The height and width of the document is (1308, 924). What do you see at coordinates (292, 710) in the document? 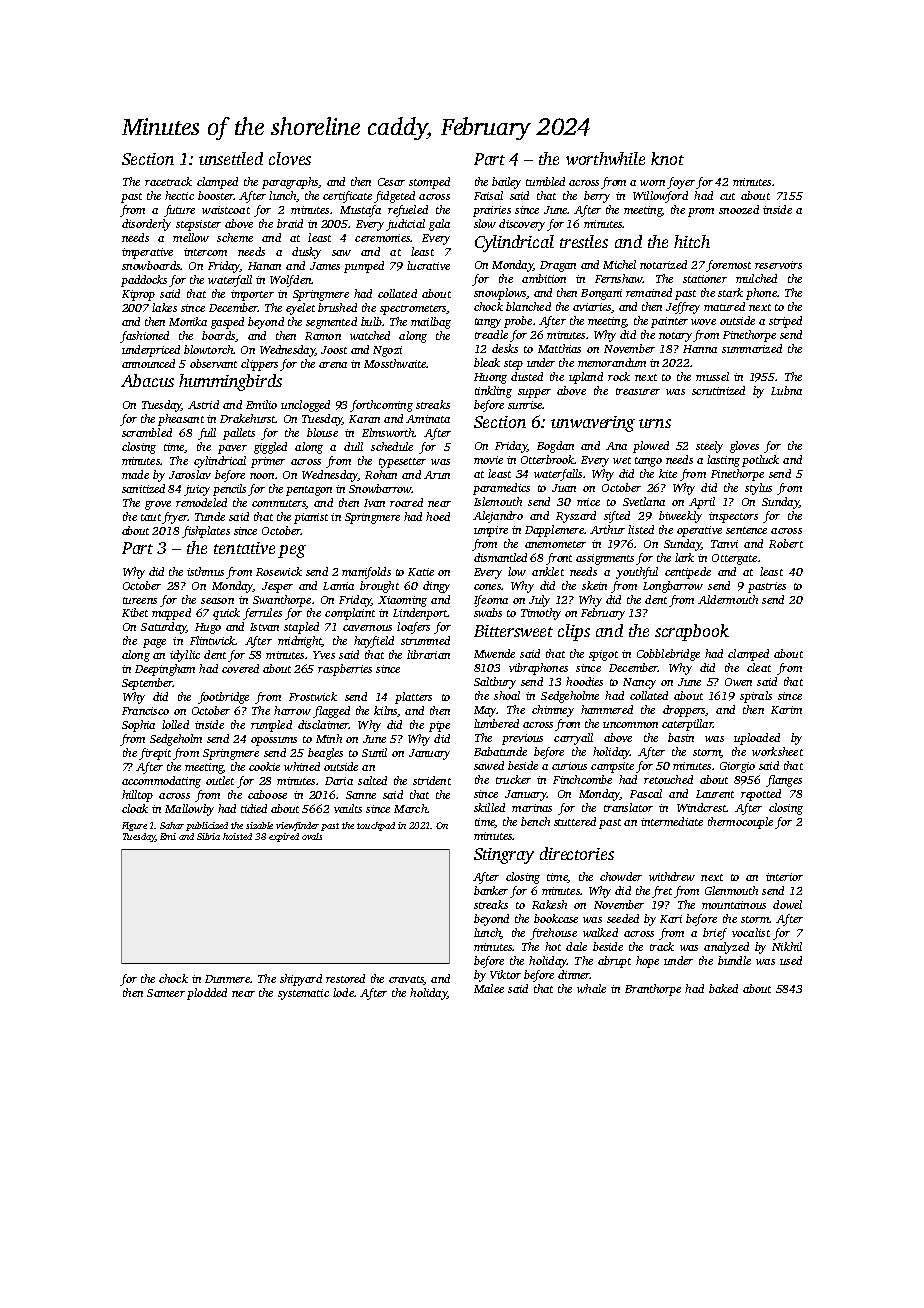
I see `harrow` at bounding box center [292, 710].
